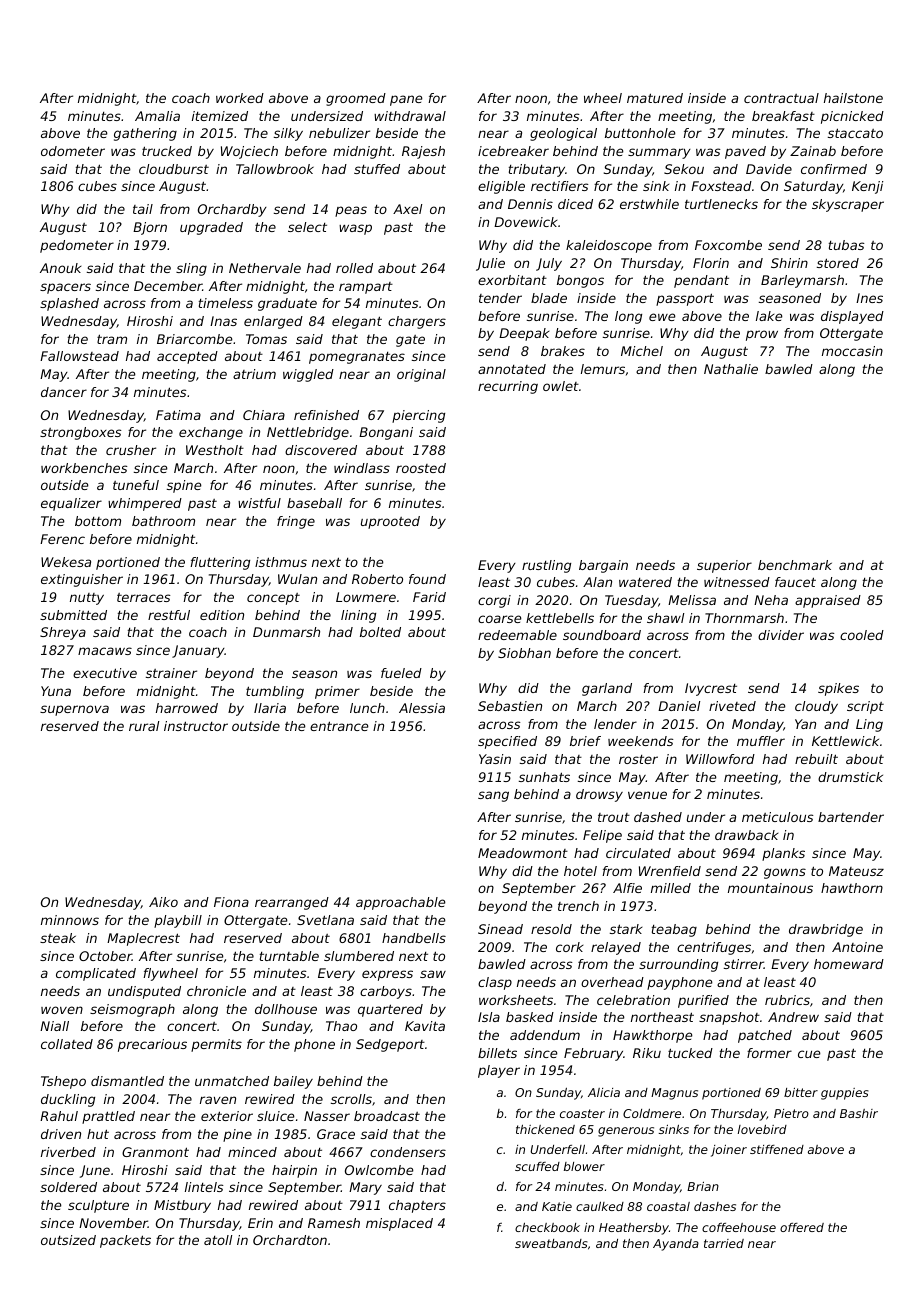  What do you see at coordinates (356, 99) in the screenshot?
I see `groomed` at bounding box center [356, 99].
